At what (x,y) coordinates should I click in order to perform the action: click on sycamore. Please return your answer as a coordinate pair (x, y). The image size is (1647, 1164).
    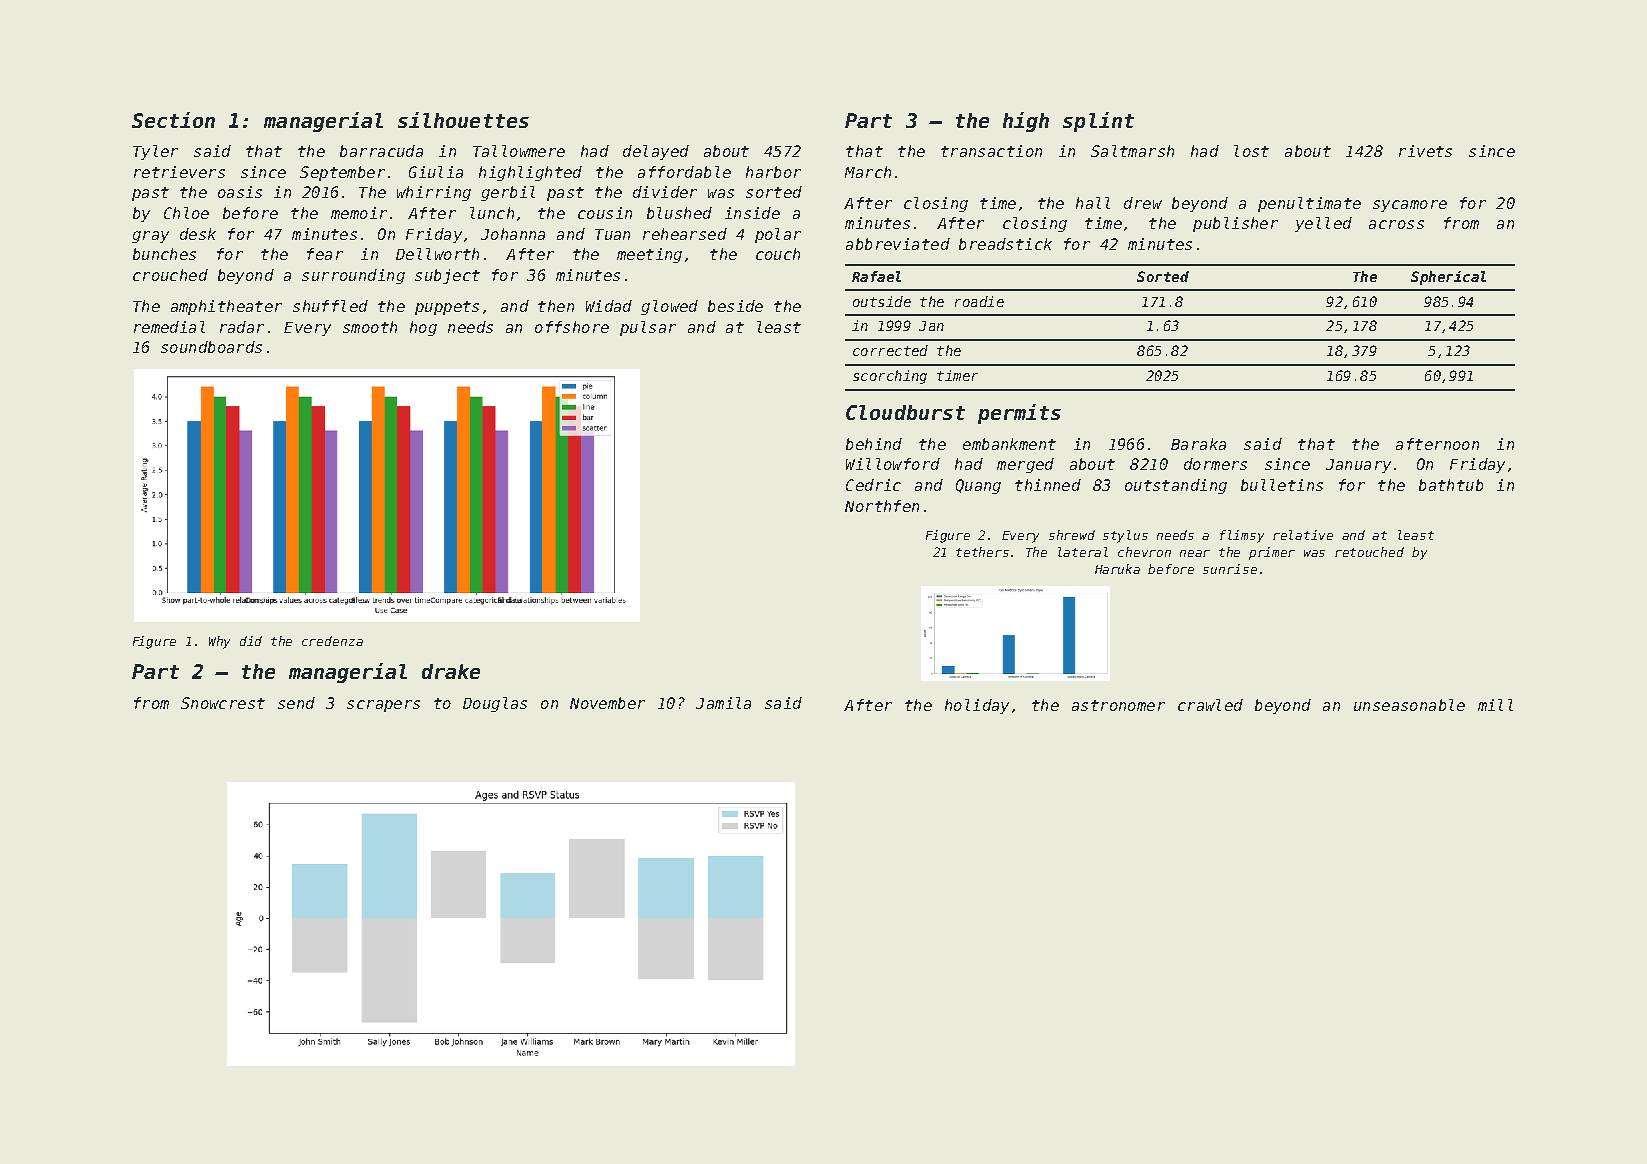
    Looking at the image, I should click on (1410, 206).
